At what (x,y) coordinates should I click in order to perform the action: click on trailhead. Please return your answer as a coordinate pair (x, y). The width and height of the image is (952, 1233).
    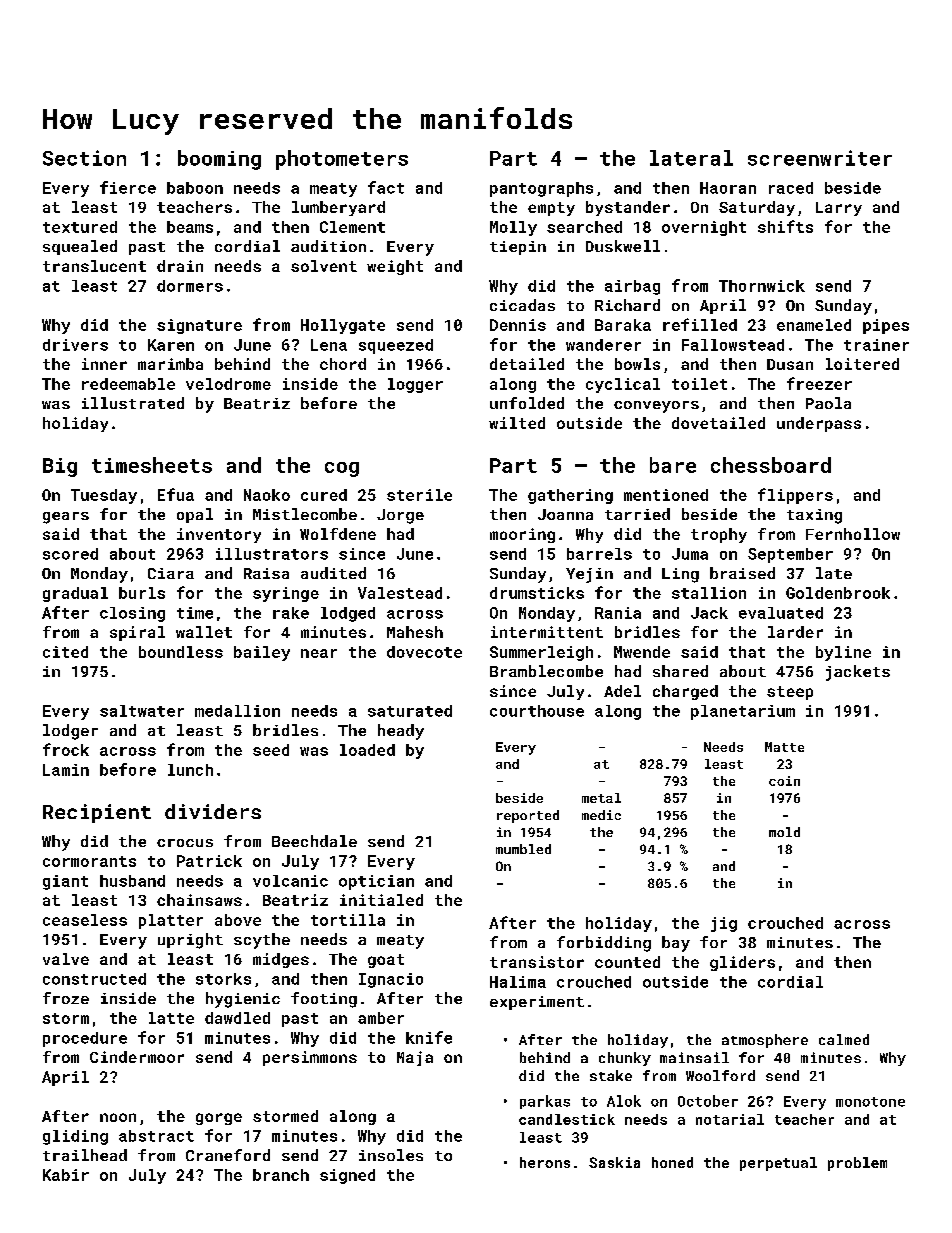
    Looking at the image, I should click on (85, 1155).
